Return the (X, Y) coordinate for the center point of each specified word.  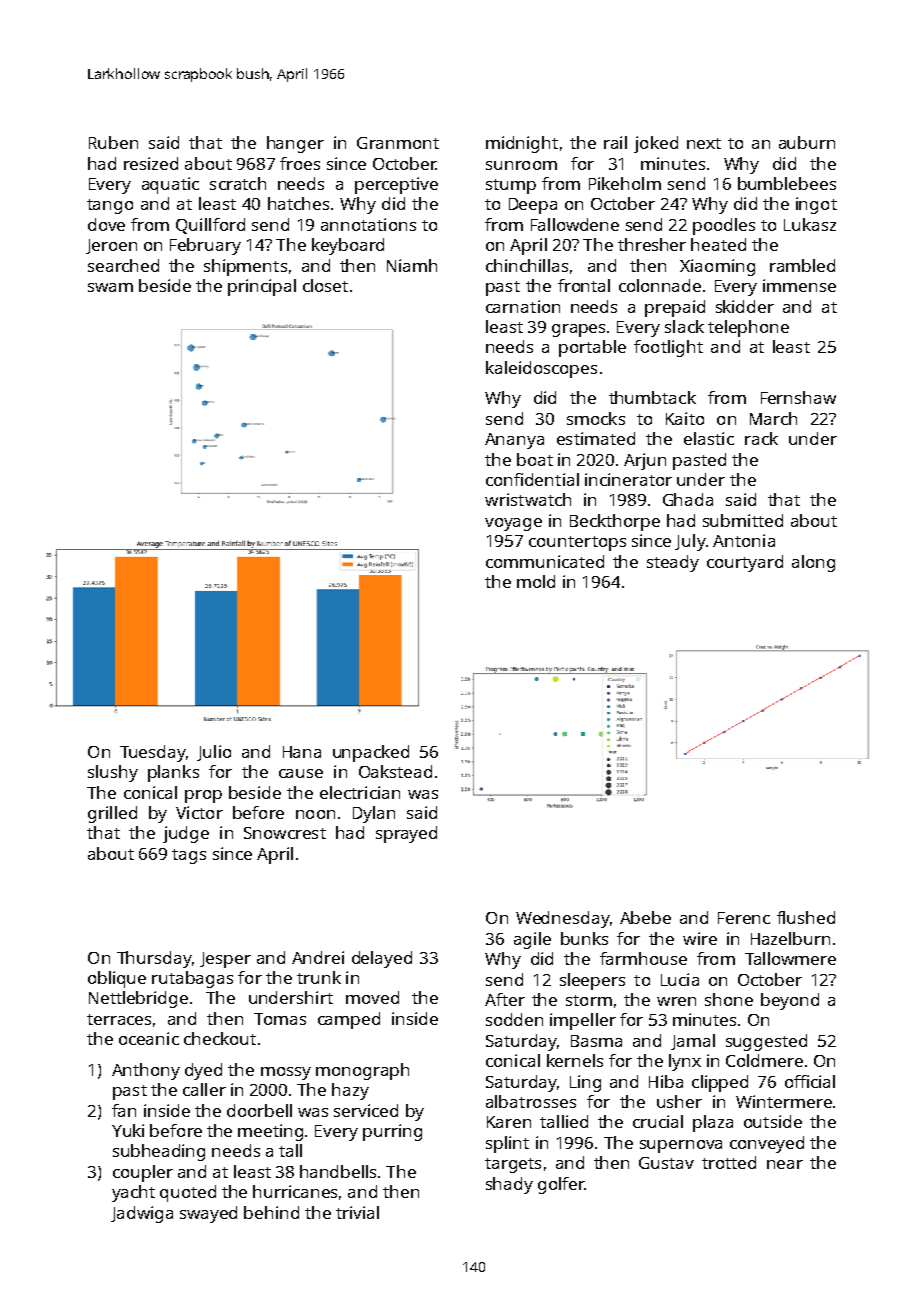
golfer (561, 1185)
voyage (513, 524)
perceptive (396, 185)
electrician (360, 792)
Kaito (685, 418)
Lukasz (810, 224)
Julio (214, 753)
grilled (112, 814)
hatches (298, 203)
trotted (729, 1162)
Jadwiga (142, 1214)
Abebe (645, 917)
